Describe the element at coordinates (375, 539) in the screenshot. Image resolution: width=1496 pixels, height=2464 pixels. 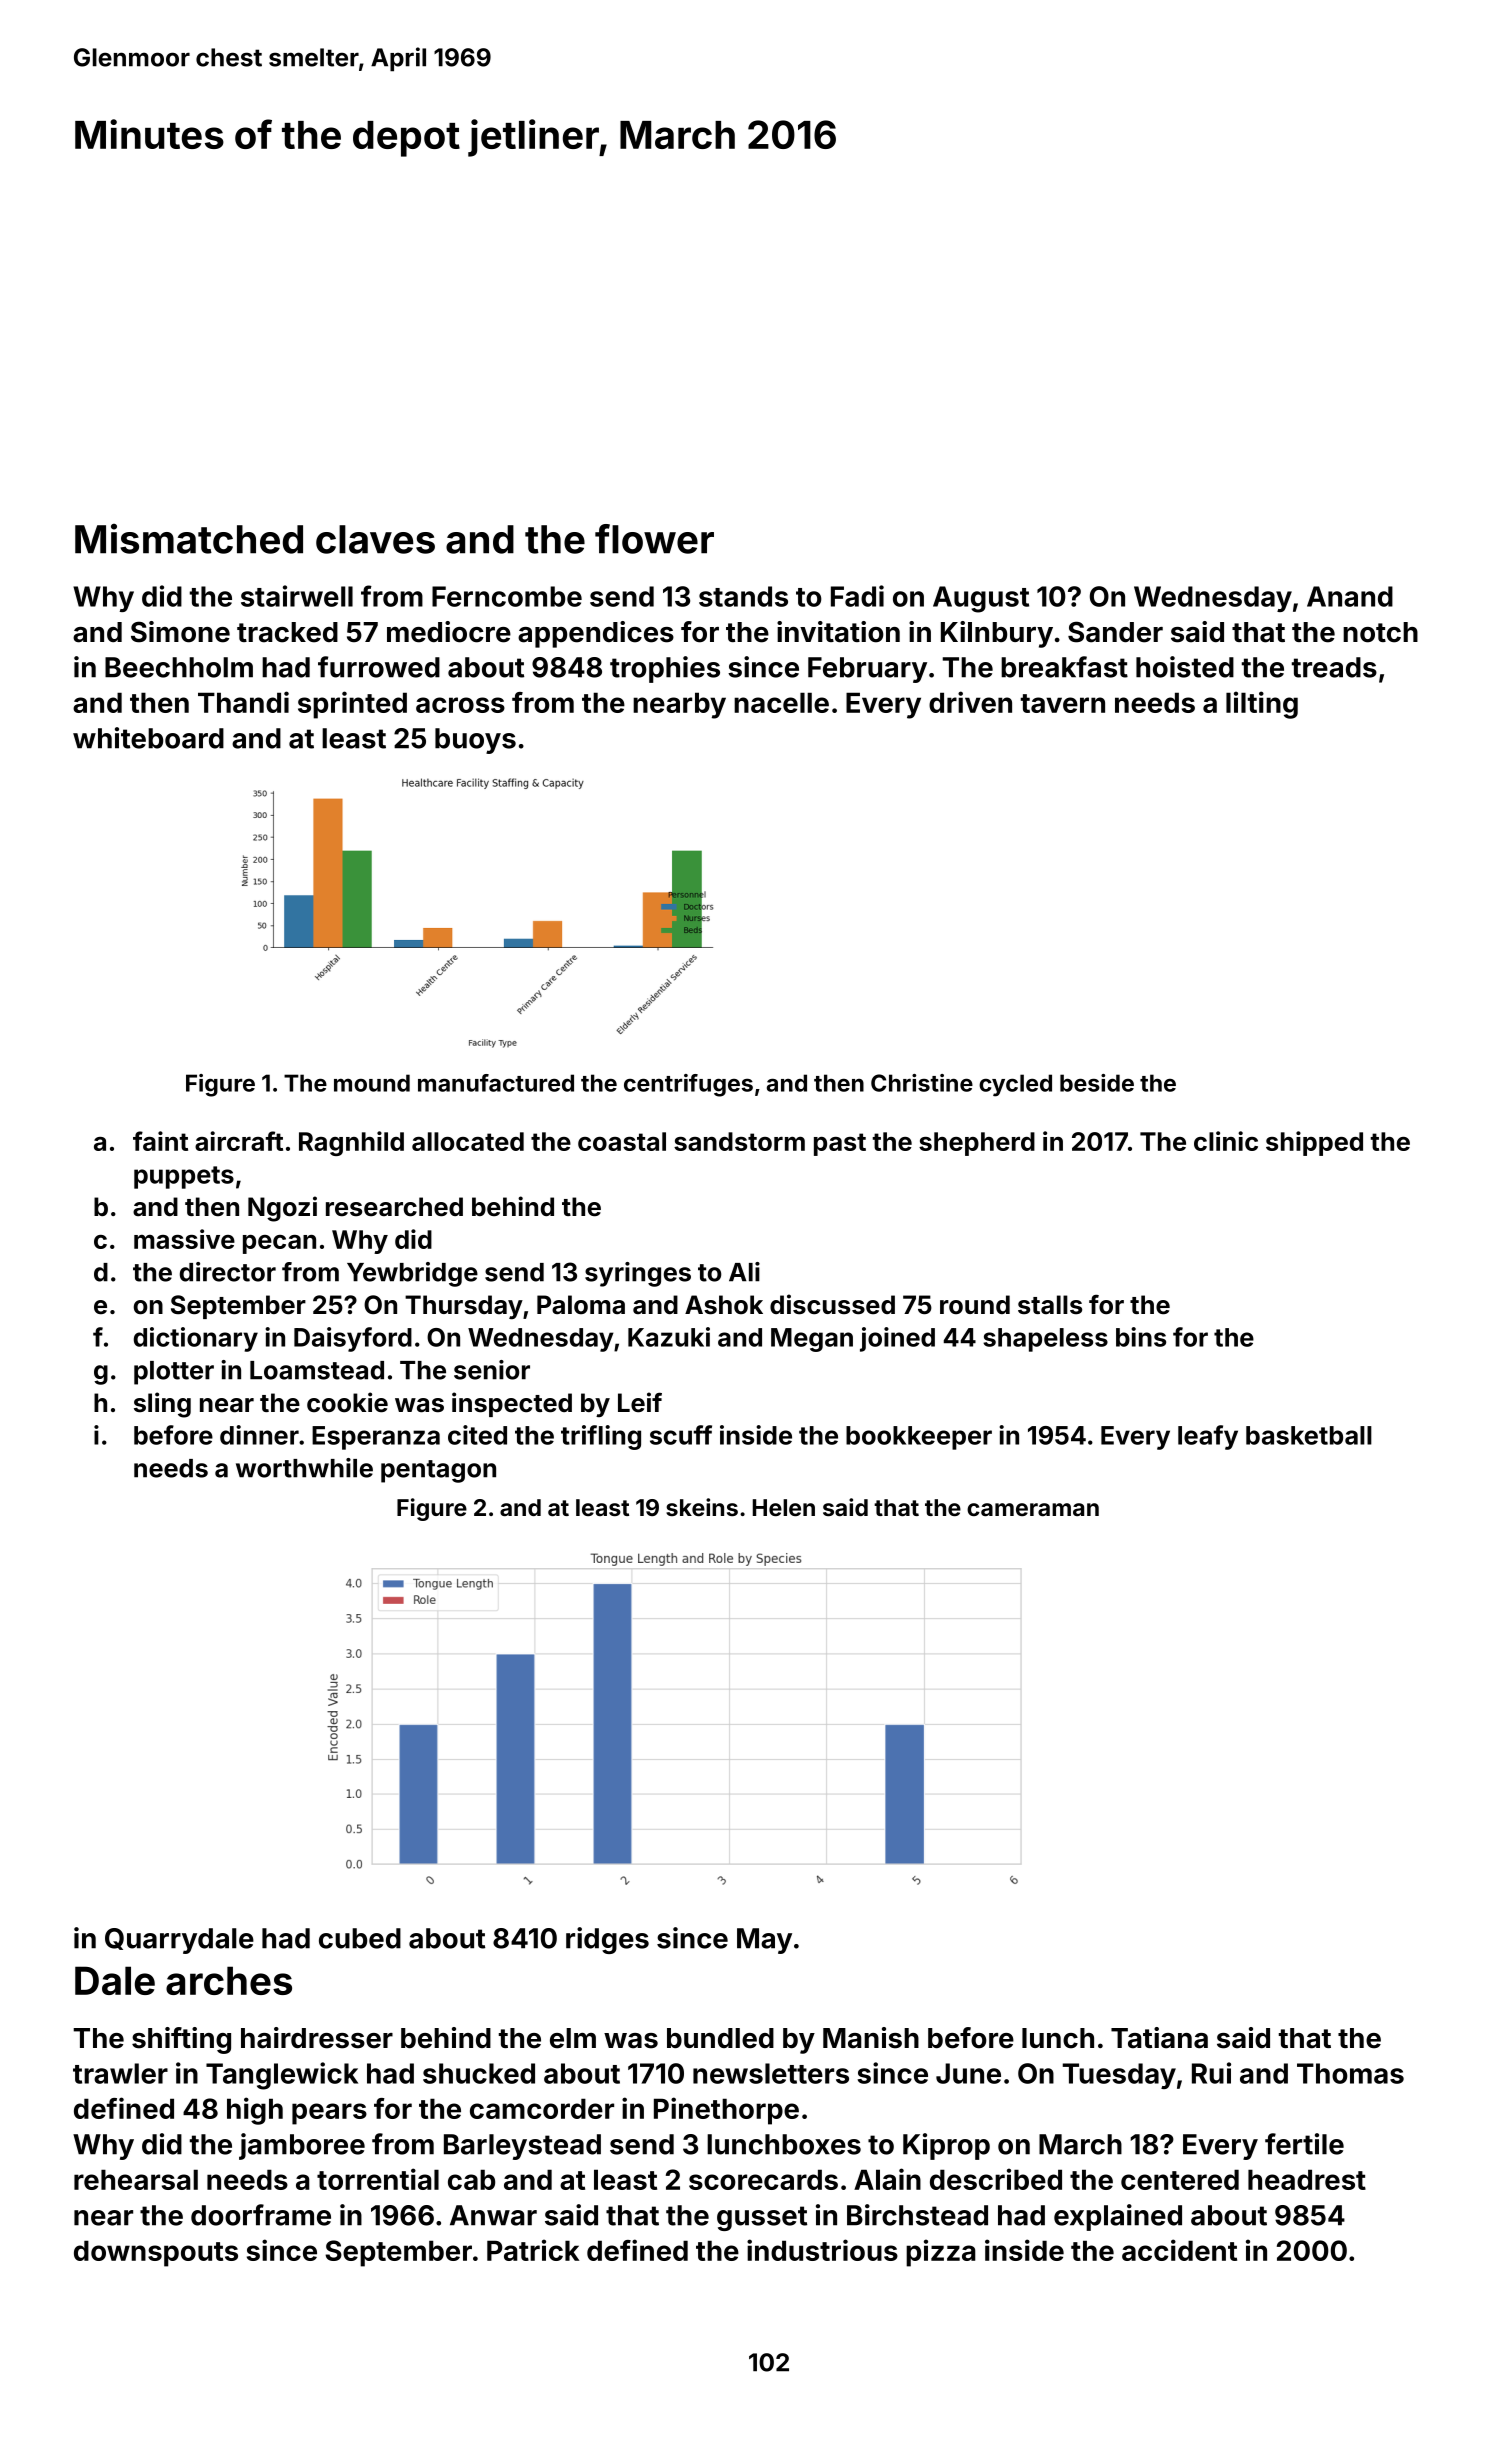
I see `claves` at that location.
